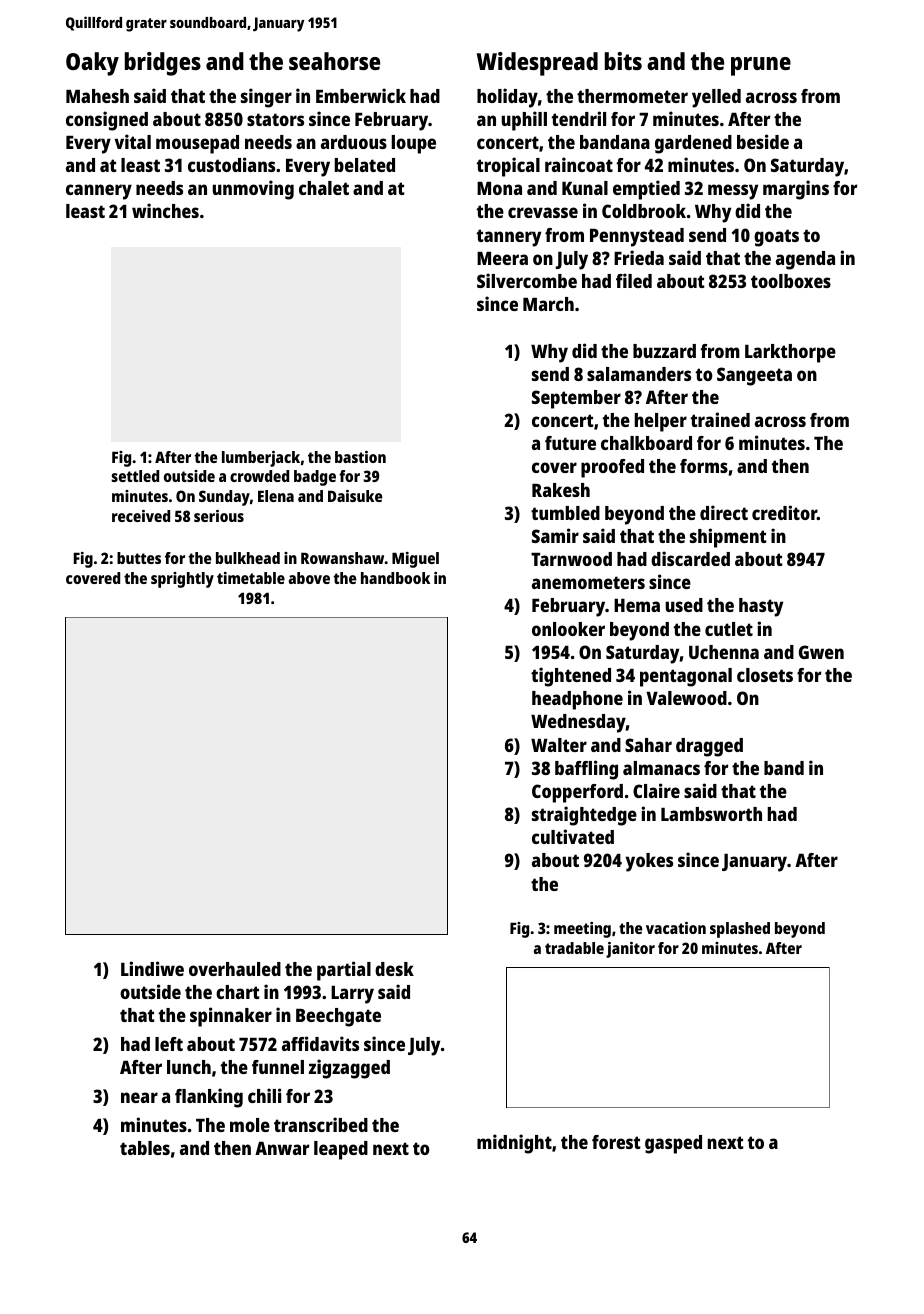  I want to click on seahorse, so click(334, 61).
